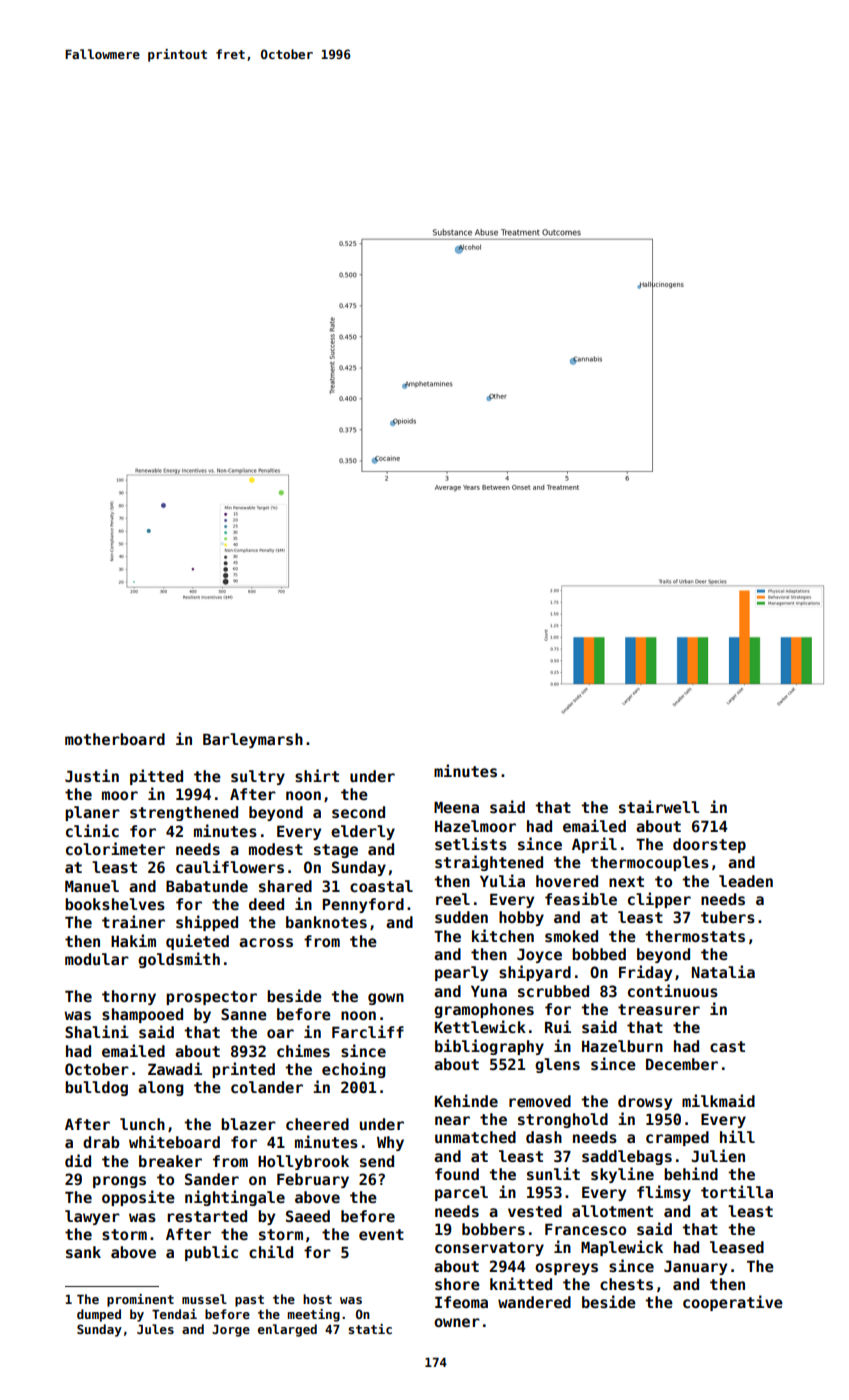 The image size is (849, 1400). What do you see at coordinates (599, 954) in the image?
I see `bobbed` at bounding box center [599, 954].
